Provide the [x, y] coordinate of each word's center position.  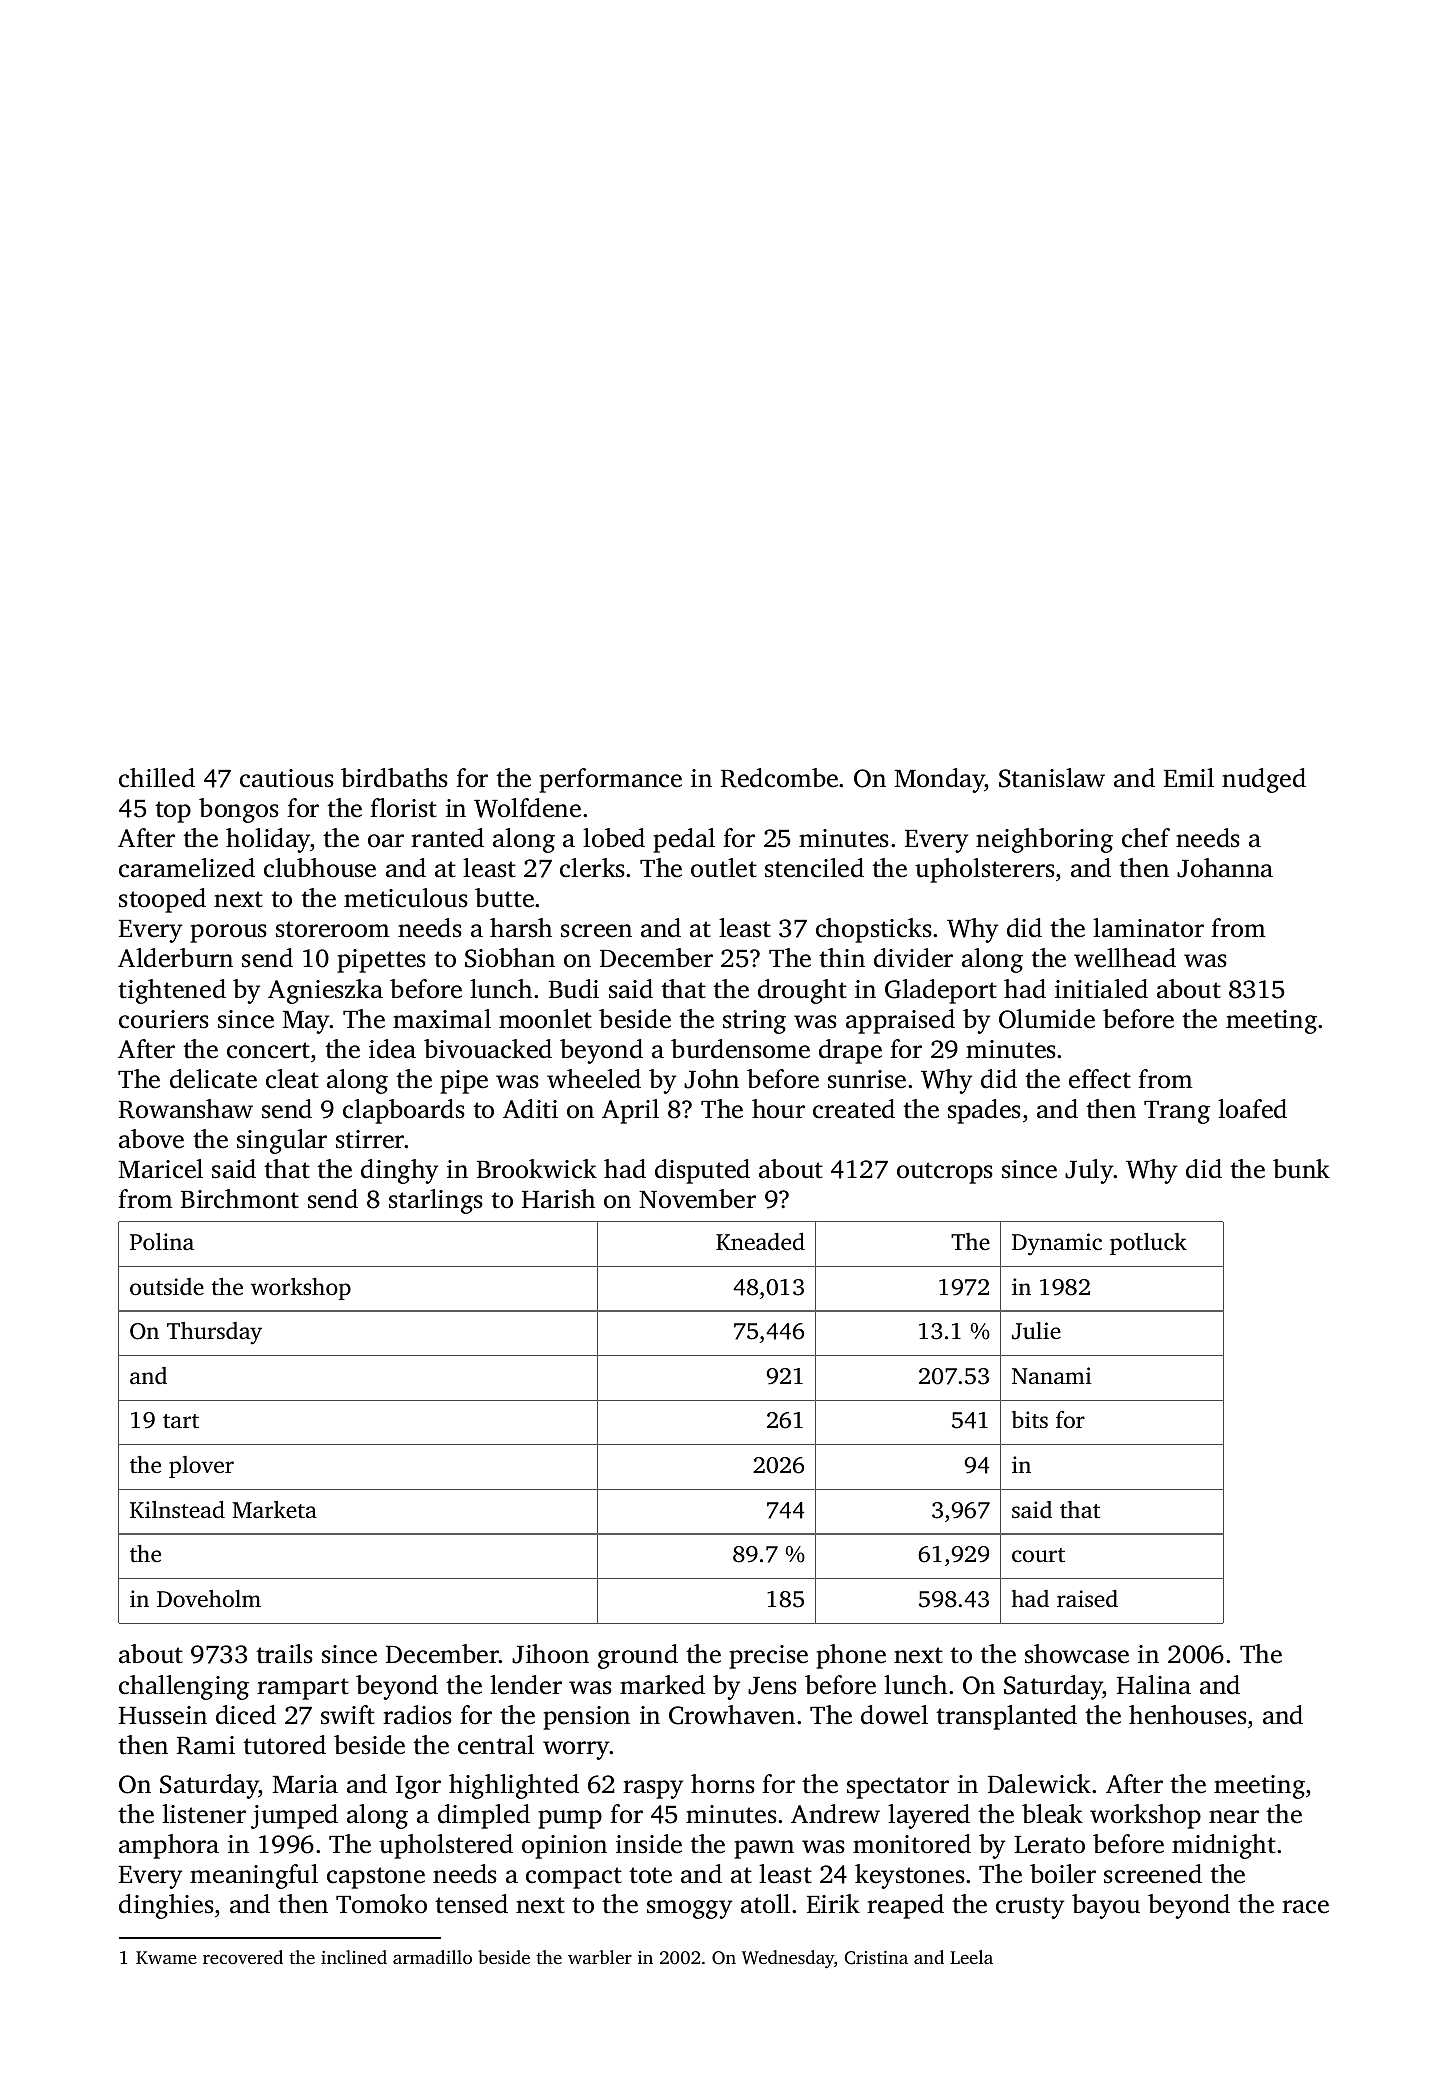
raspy [653, 1789]
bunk [1301, 1168]
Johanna [1225, 868]
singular [282, 1141]
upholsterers [985, 870]
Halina [1154, 1685]
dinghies [166, 1906]
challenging [184, 1687]
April [630, 1111]
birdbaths [394, 778]
